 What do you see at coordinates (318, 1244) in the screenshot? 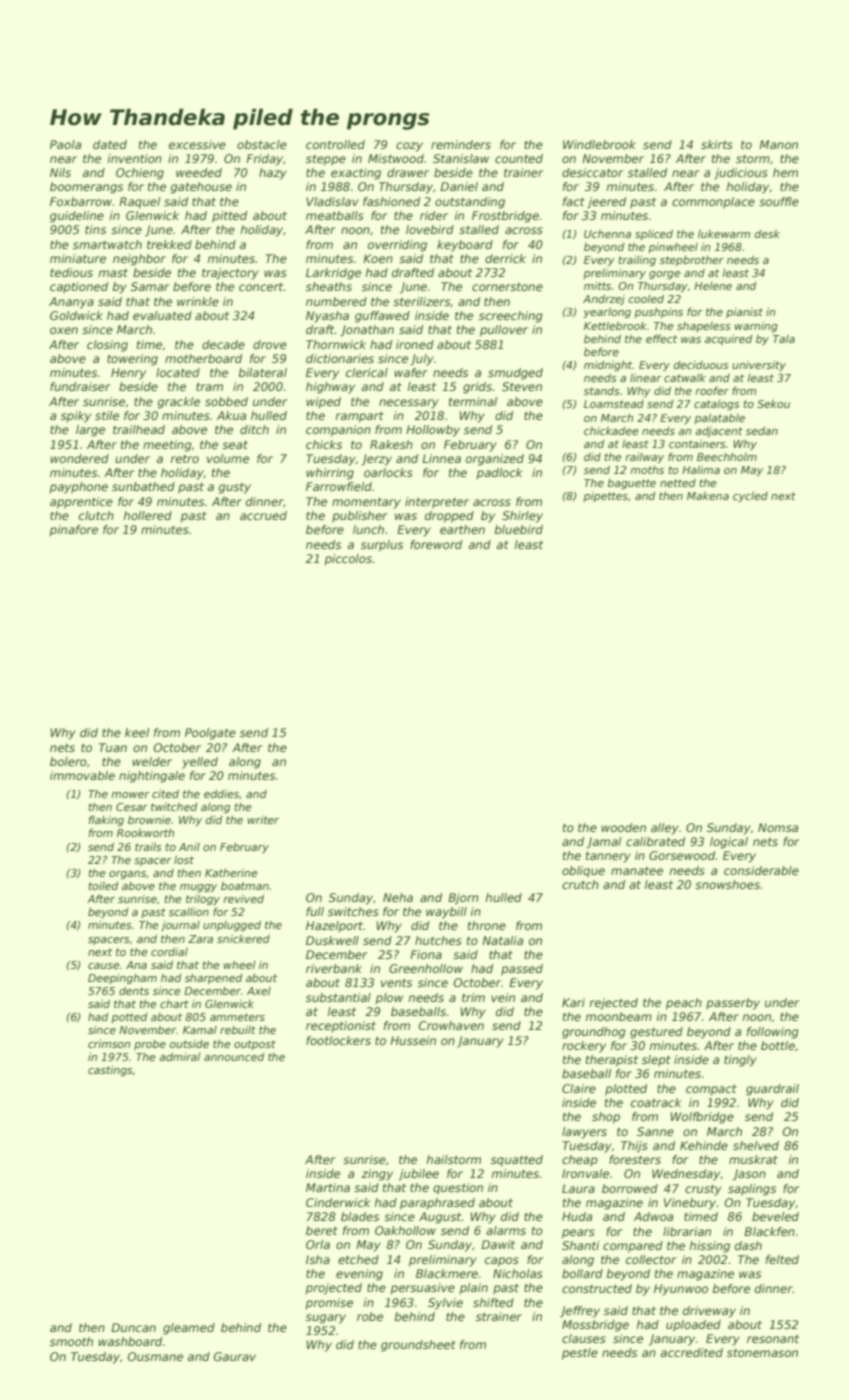
I see `Orla` at bounding box center [318, 1244].
